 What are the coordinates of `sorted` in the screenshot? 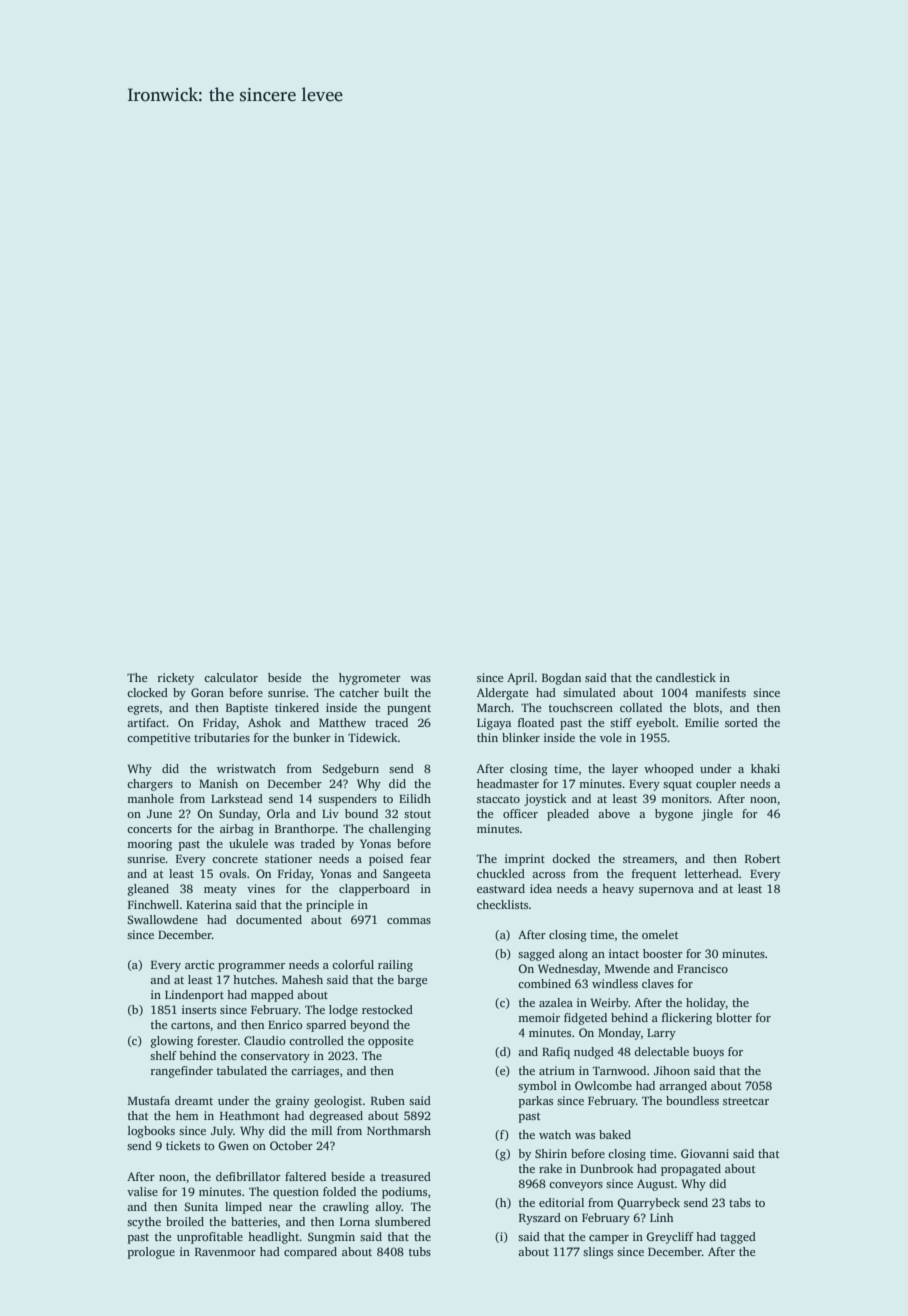 It's located at (741, 722).
